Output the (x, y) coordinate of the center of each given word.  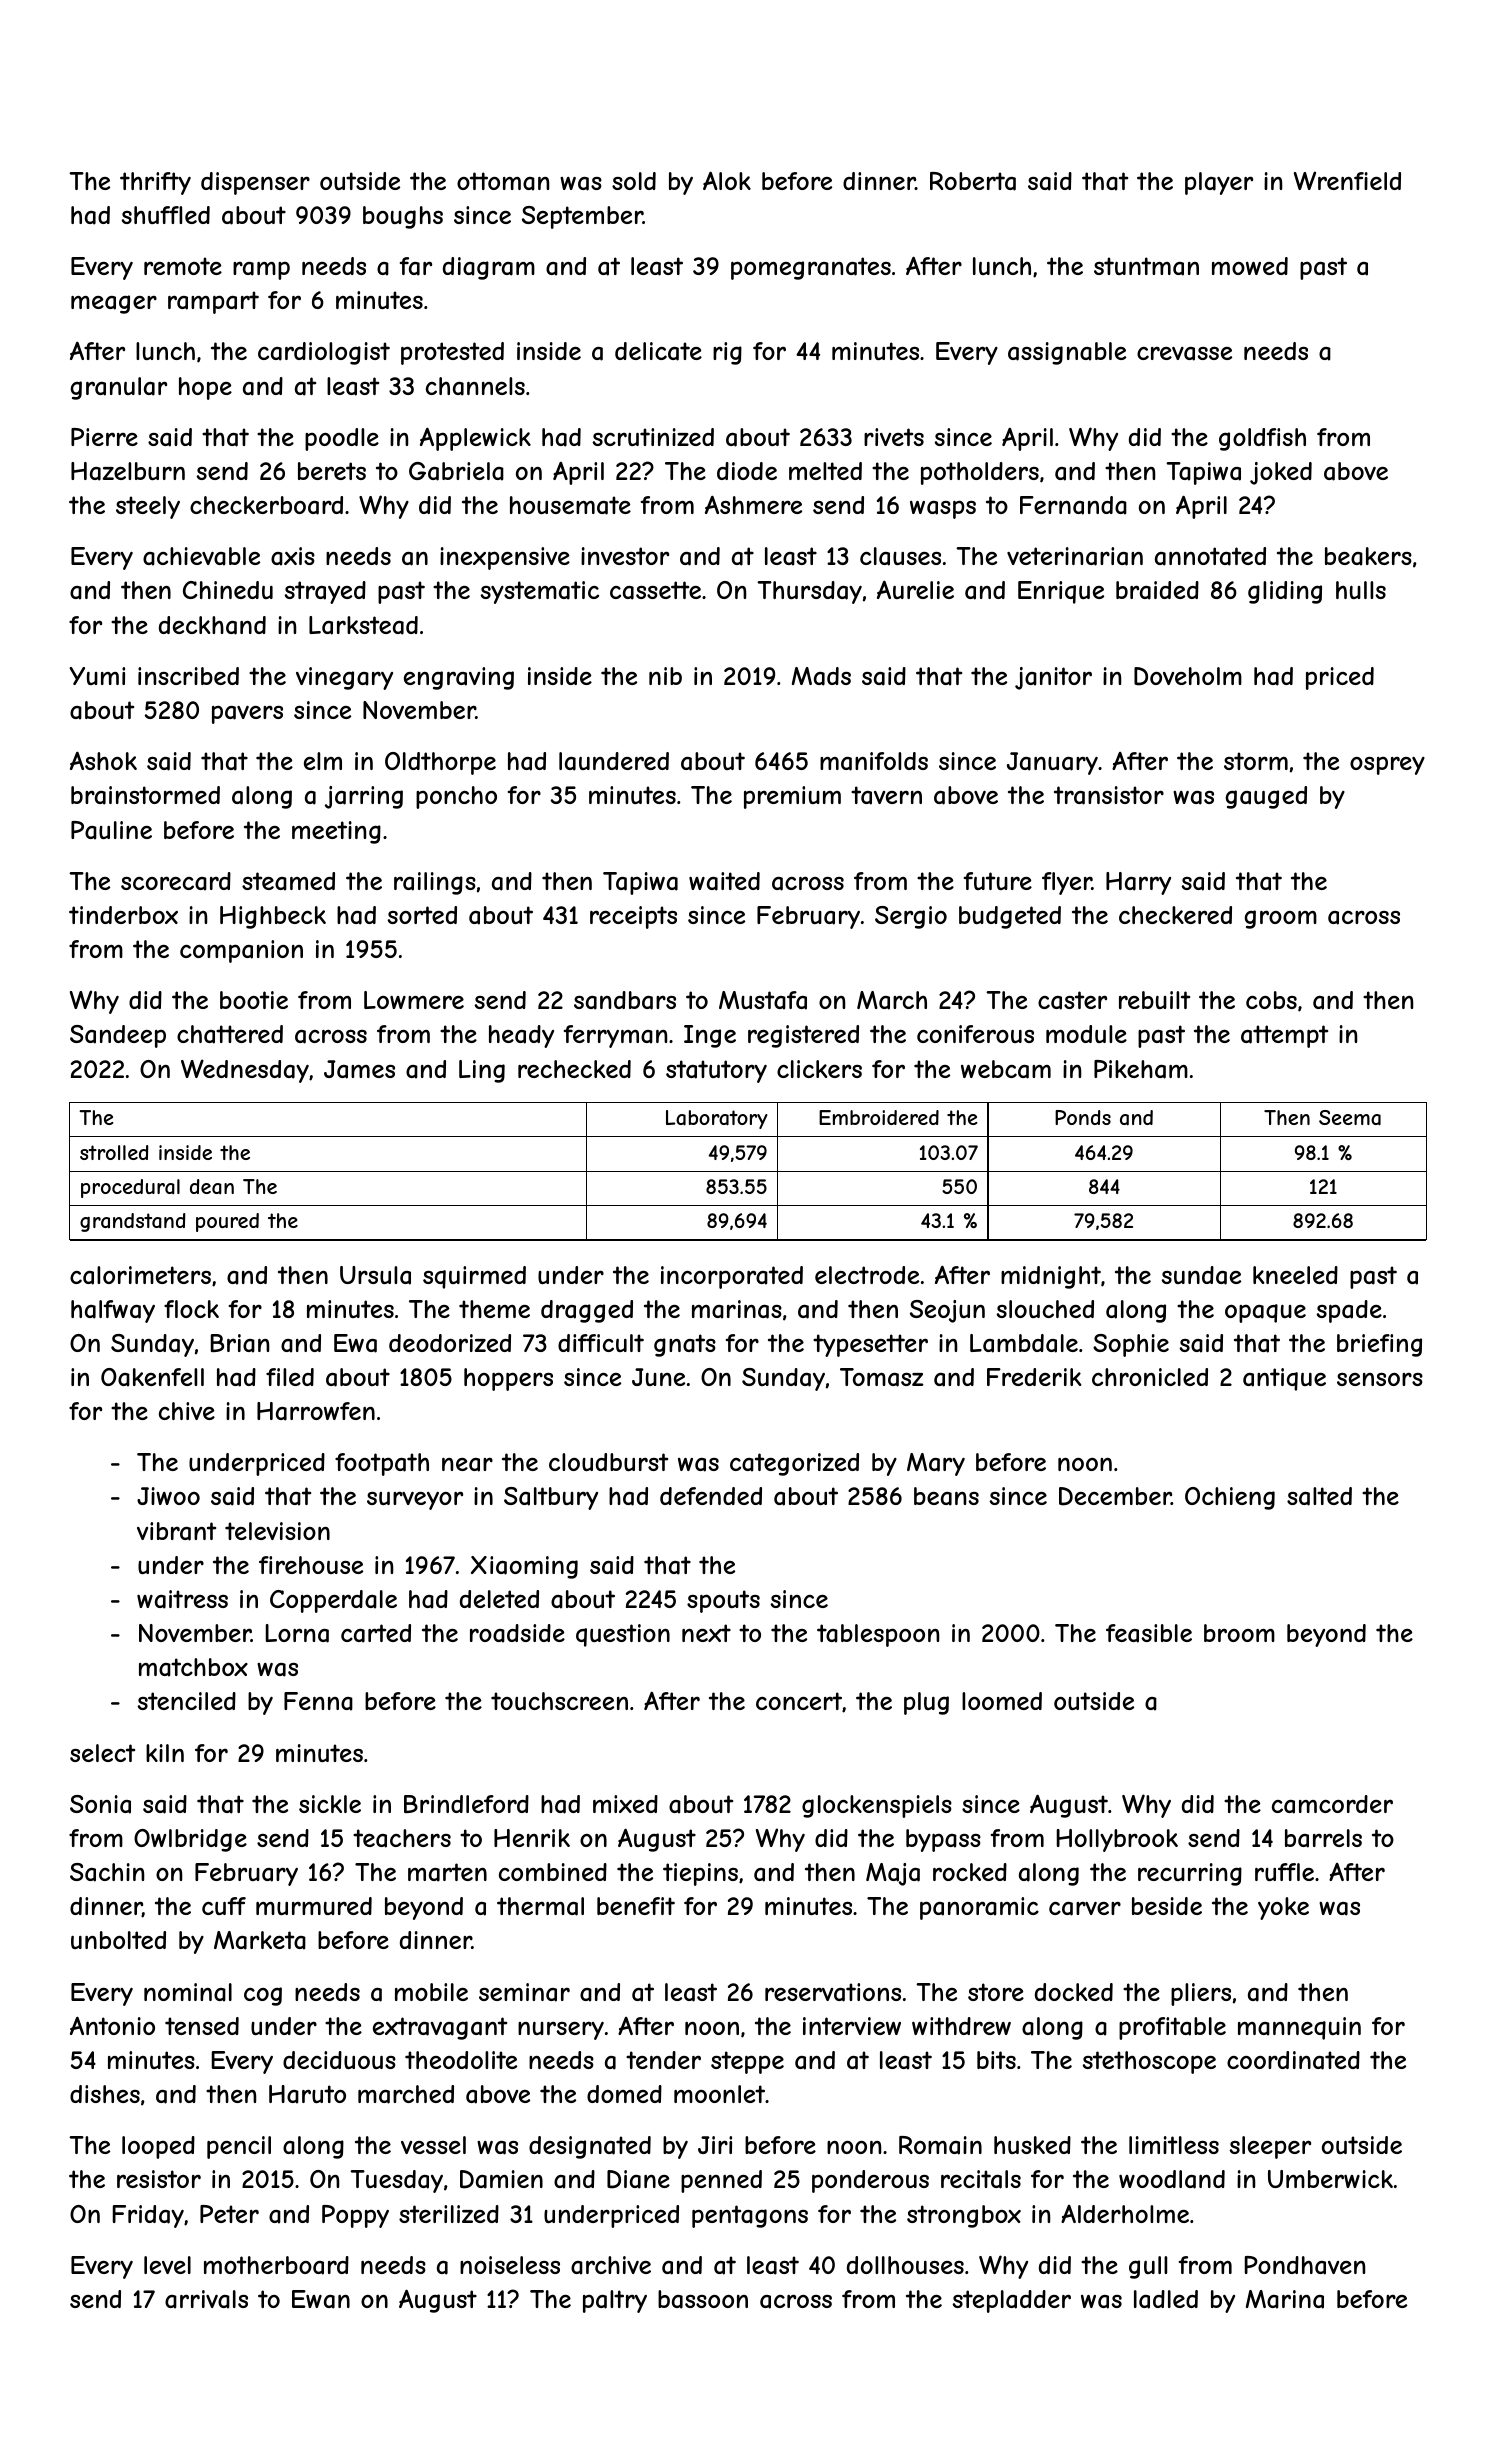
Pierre (104, 437)
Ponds (1083, 1117)
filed (290, 1377)
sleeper (1270, 2147)
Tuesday (396, 2181)
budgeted (1010, 917)
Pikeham (1141, 1069)
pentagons (750, 2216)
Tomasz (881, 1377)
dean (212, 1186)
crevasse (1184, 354)
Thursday (809, 592)
